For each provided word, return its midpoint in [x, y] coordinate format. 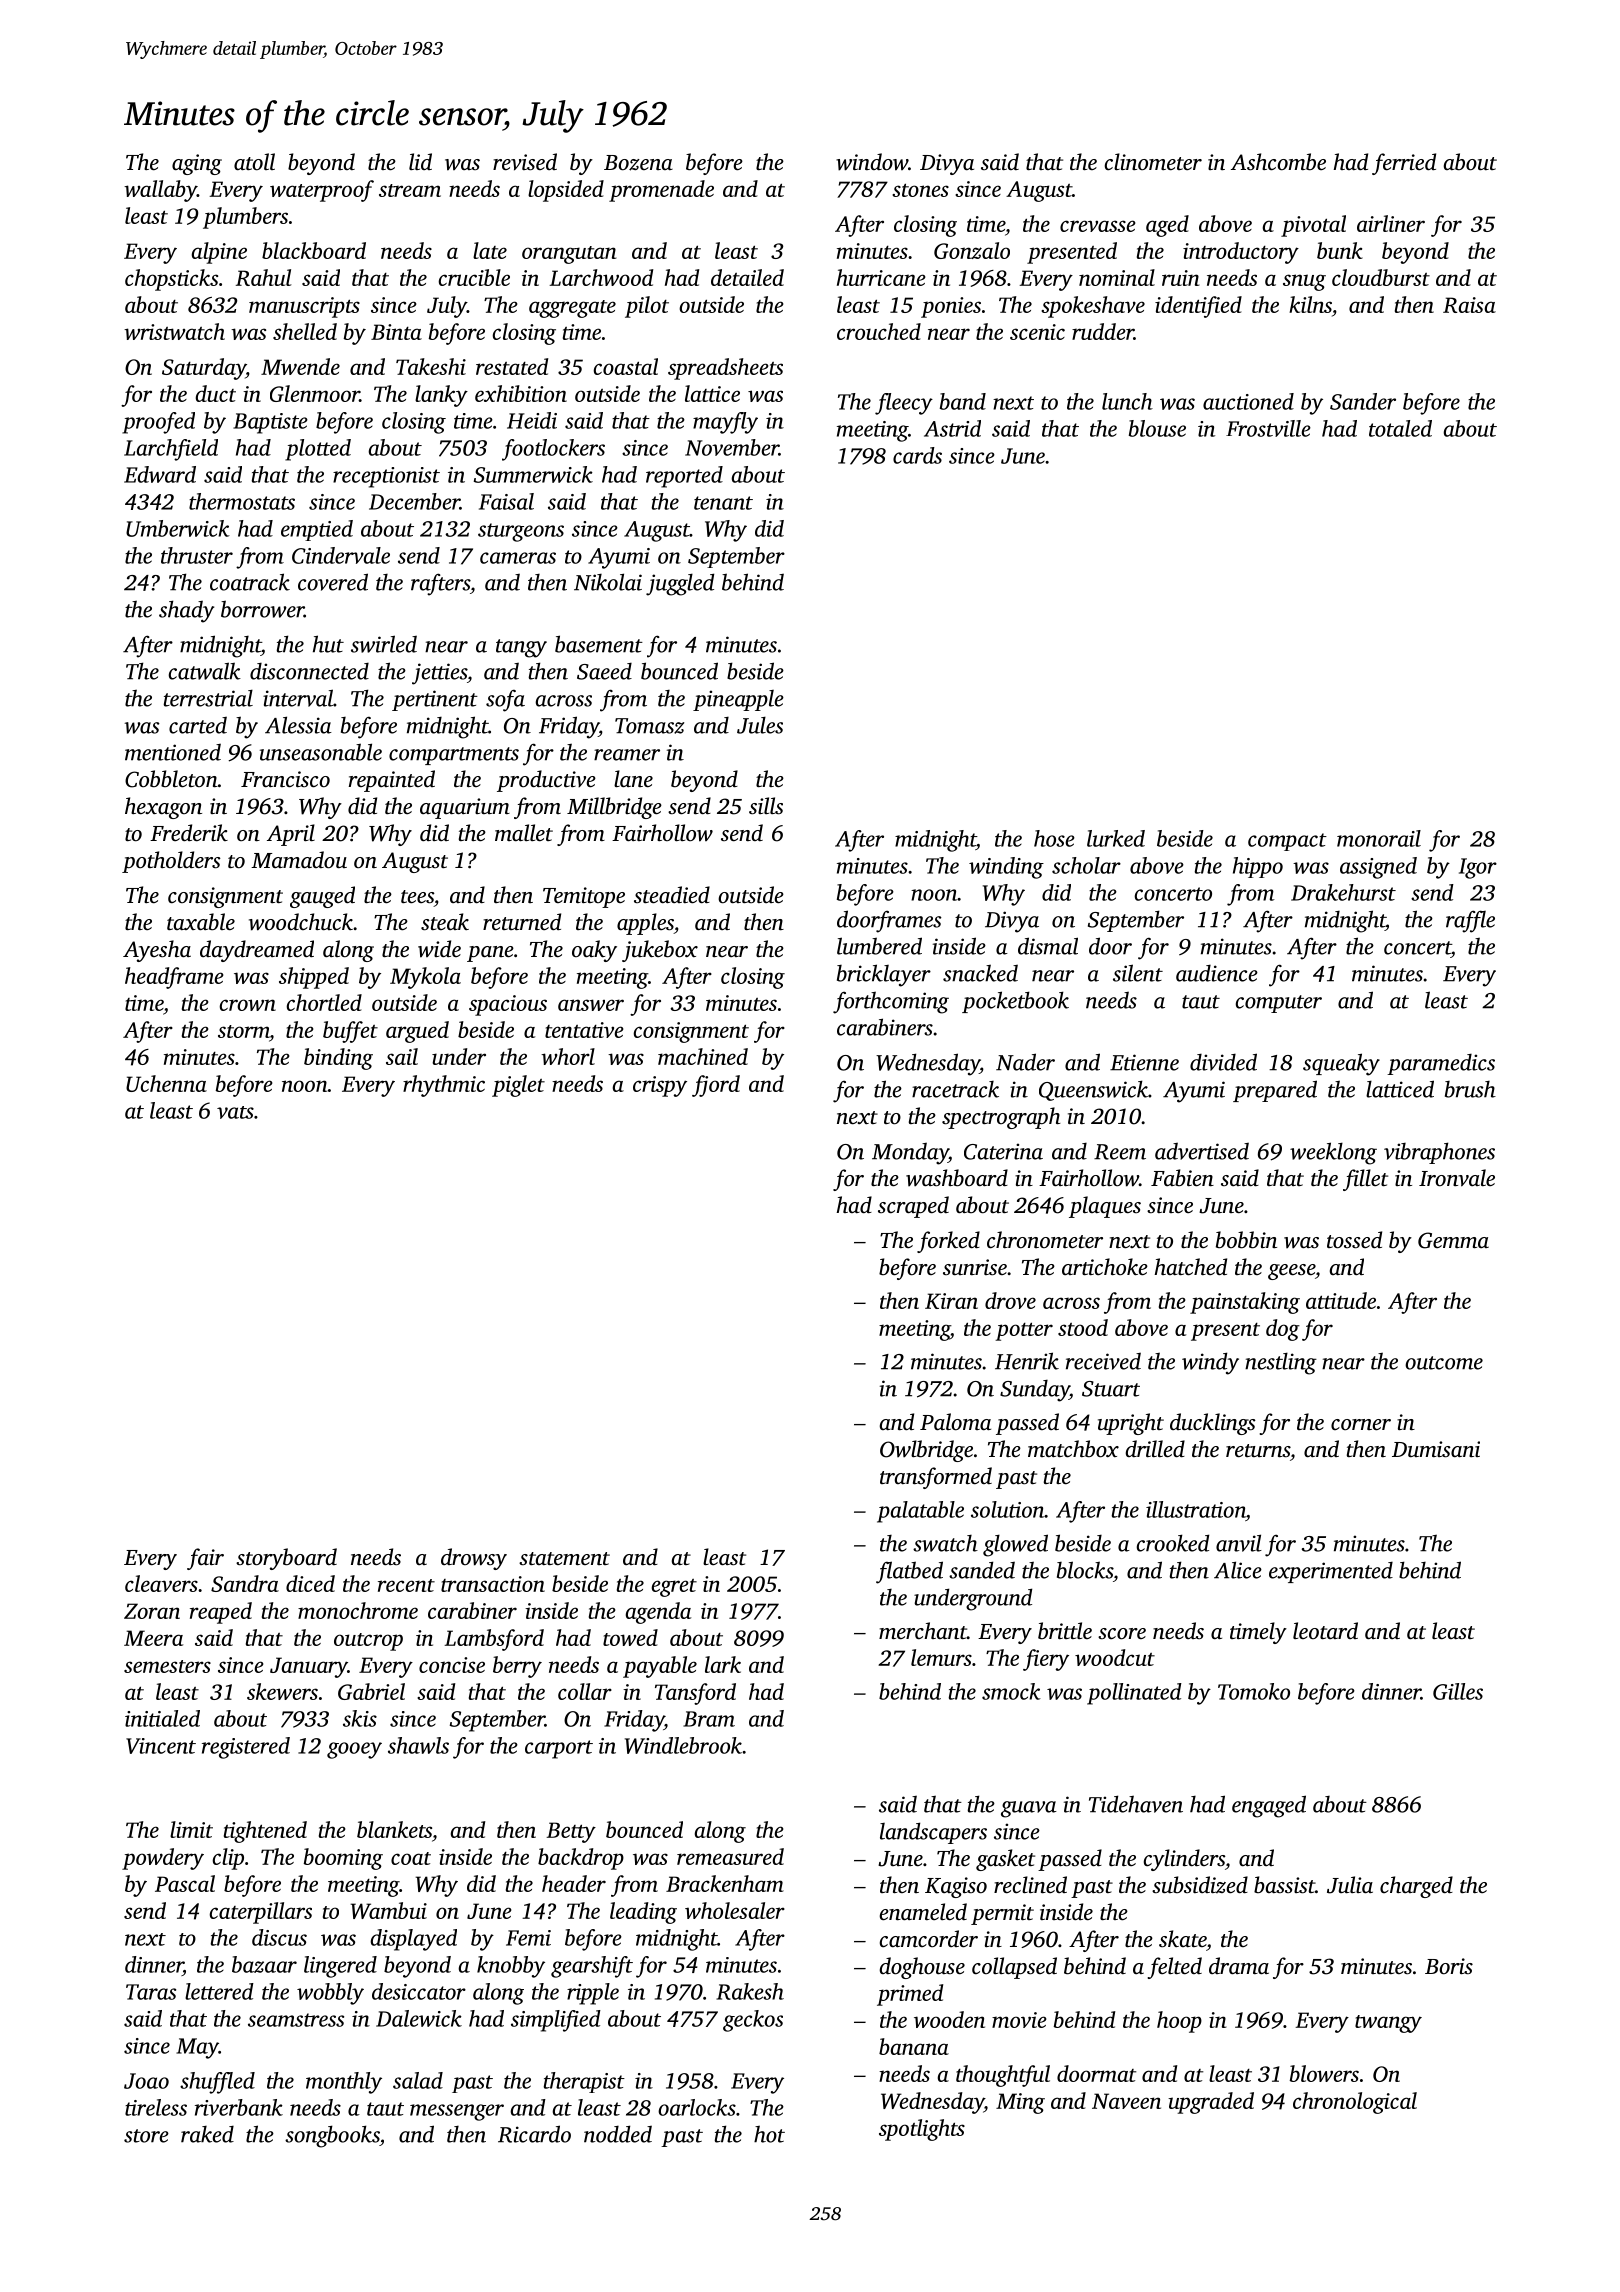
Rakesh [750, 1991]
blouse [1157, 428]
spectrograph [1001, 1118]
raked [207, 2134]
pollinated [1134, 1694]
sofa [505, 701]
